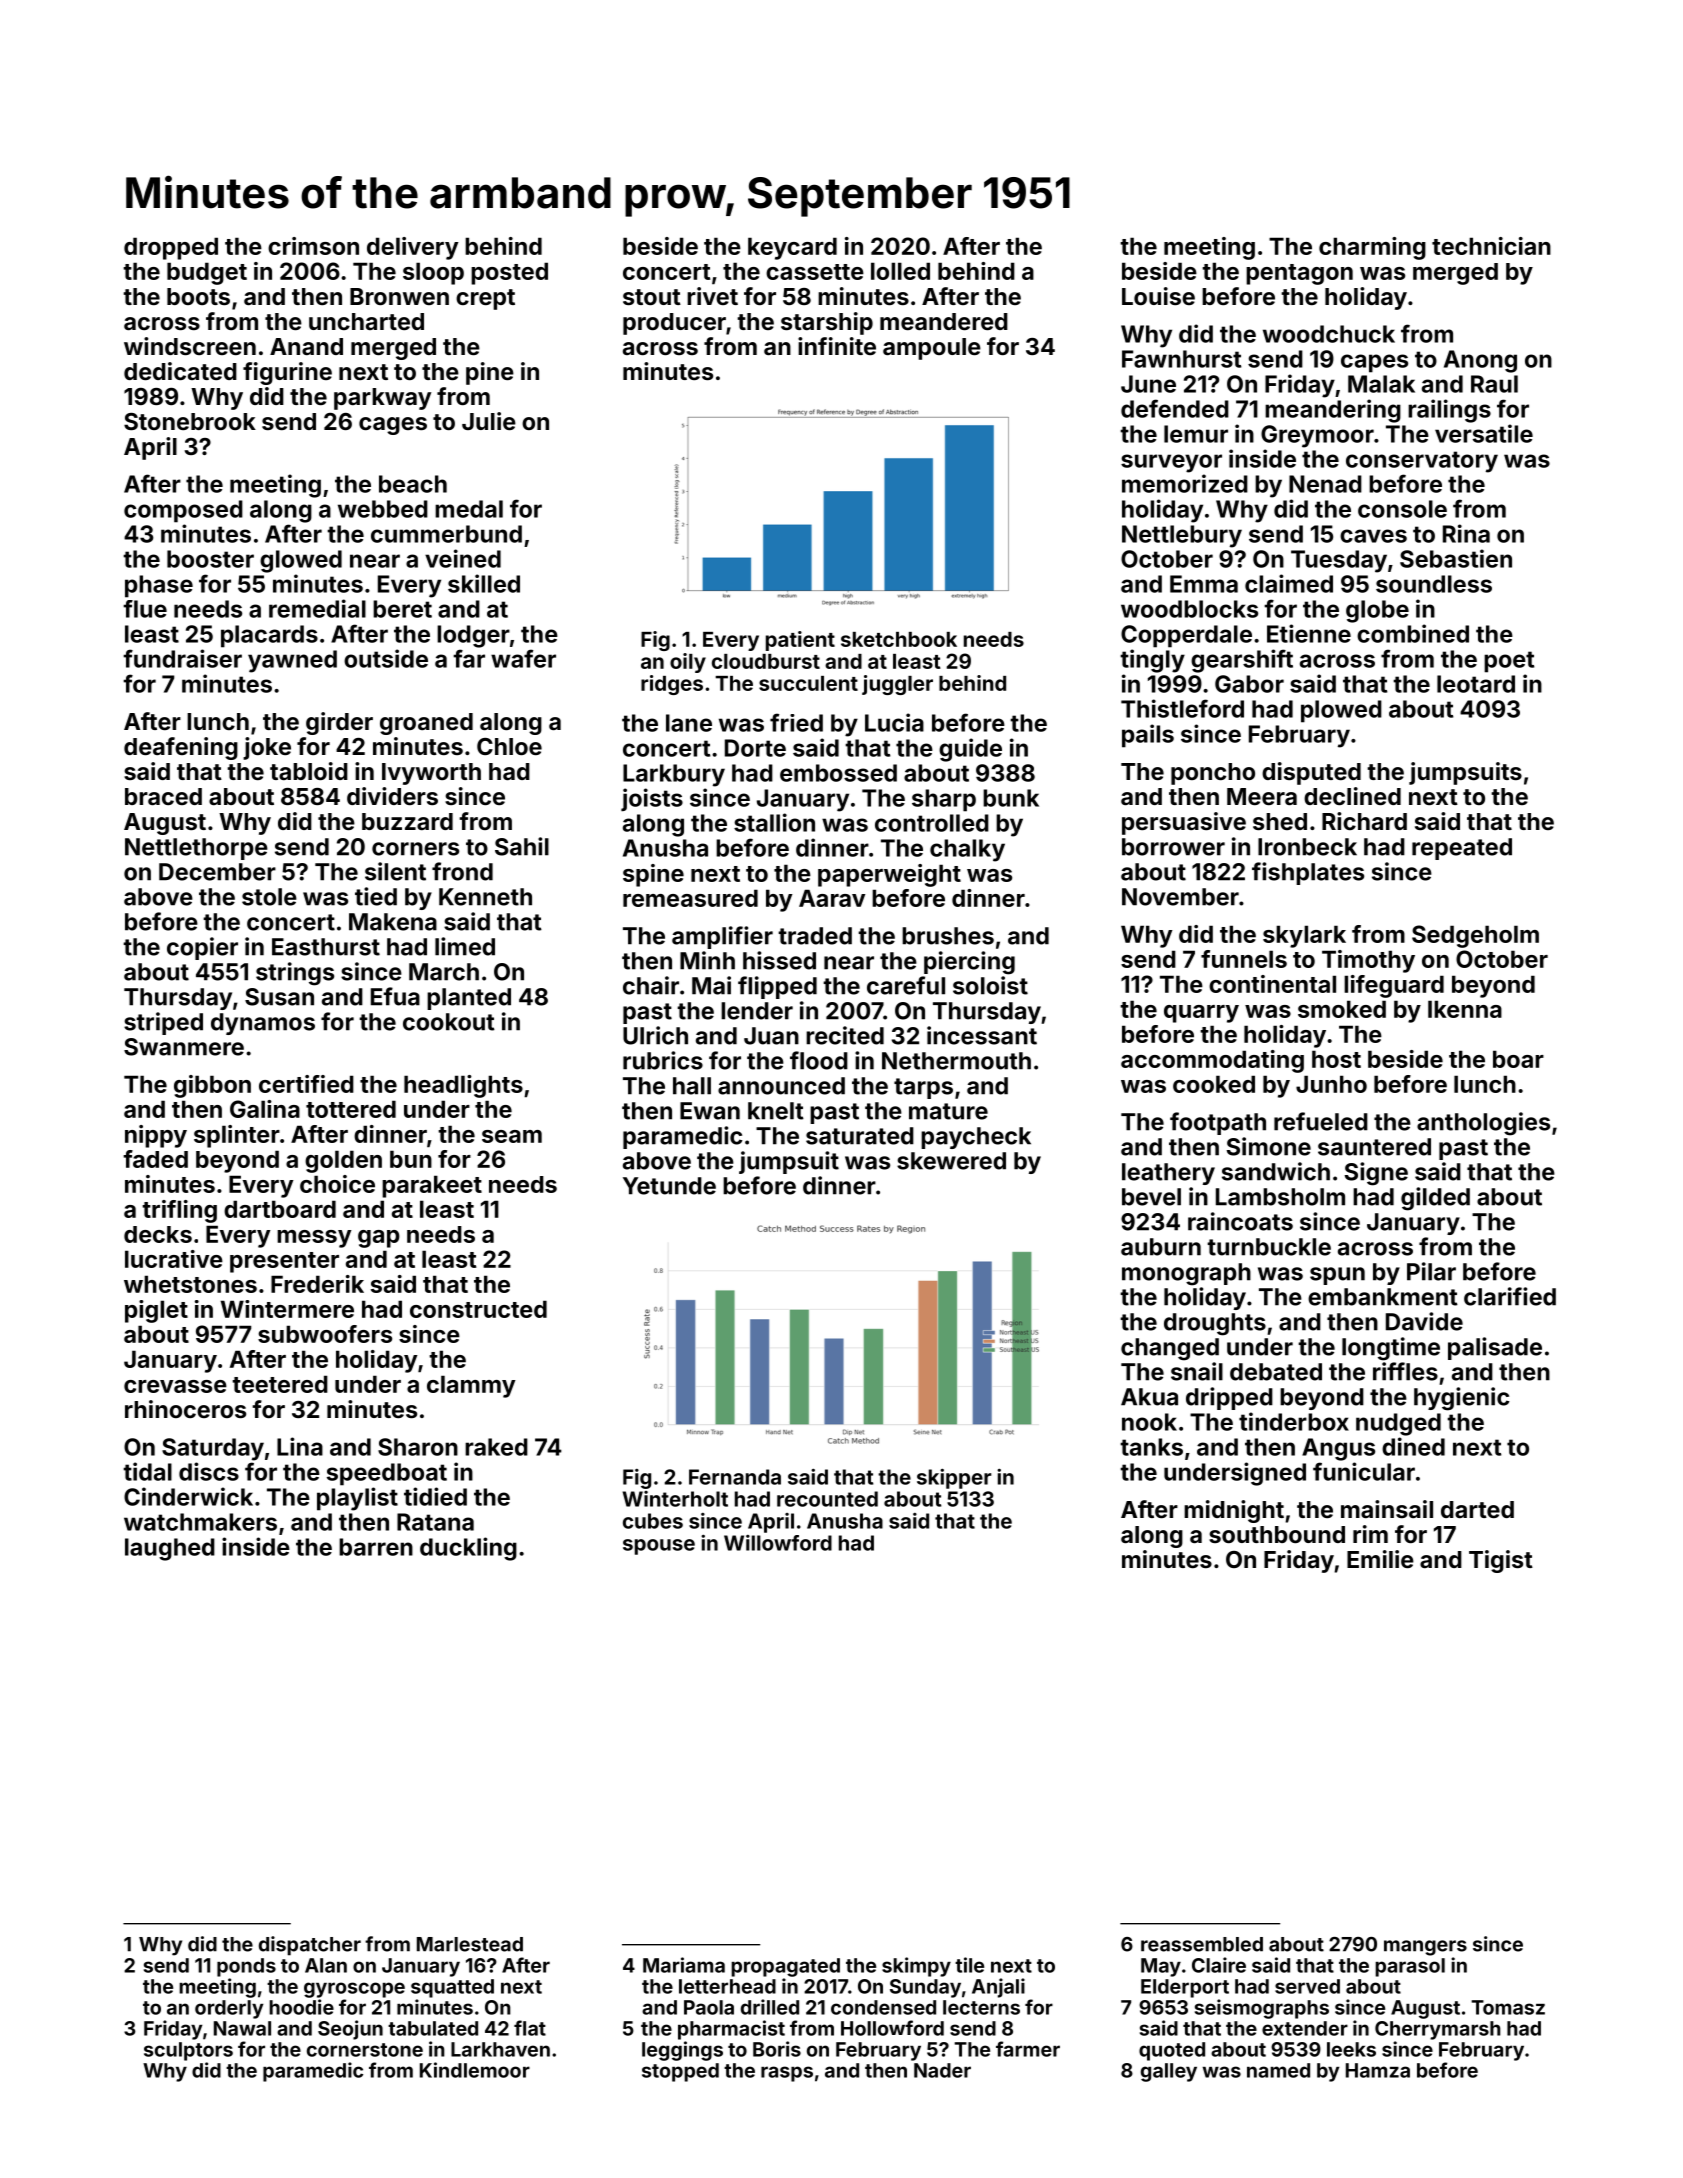 The image size is (1683, 2178). I want to click on Tigist, so click(1501, 1561).
